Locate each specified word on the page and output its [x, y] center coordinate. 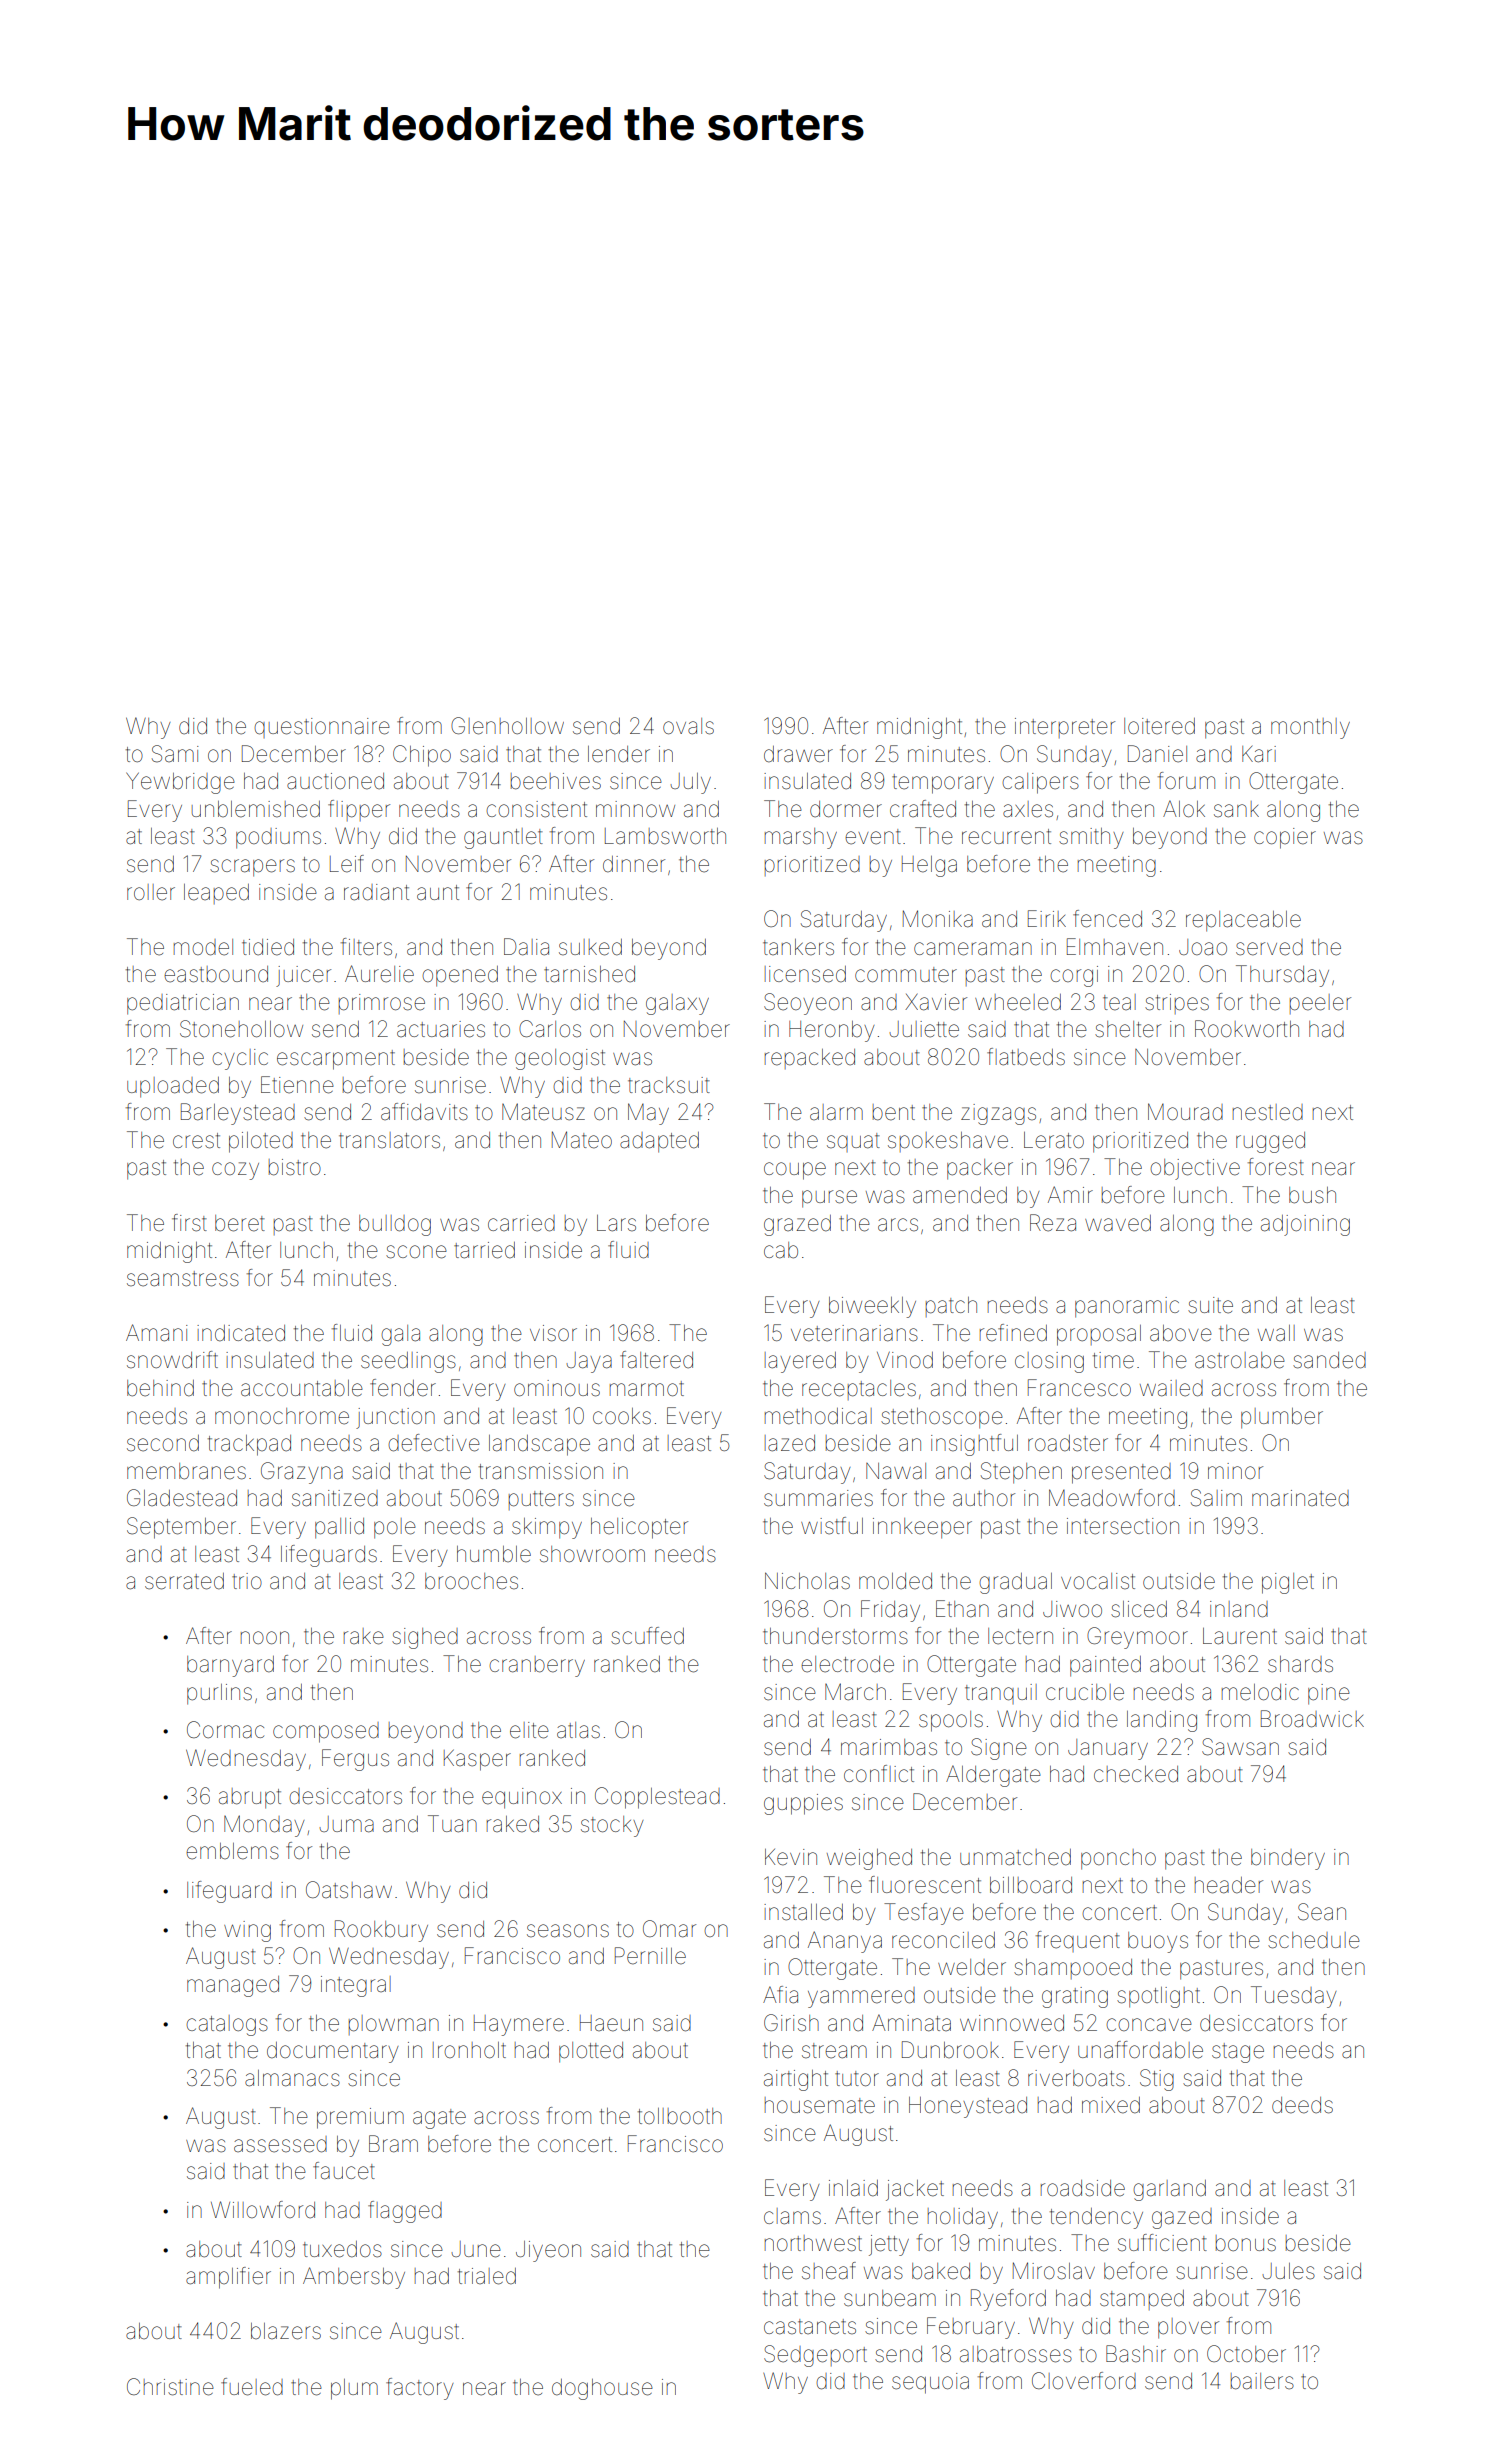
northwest [813, 2243]
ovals [688, 726]
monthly [1310, 728]
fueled [252, 2387]
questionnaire [322, 728]
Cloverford [1084, 2381]
